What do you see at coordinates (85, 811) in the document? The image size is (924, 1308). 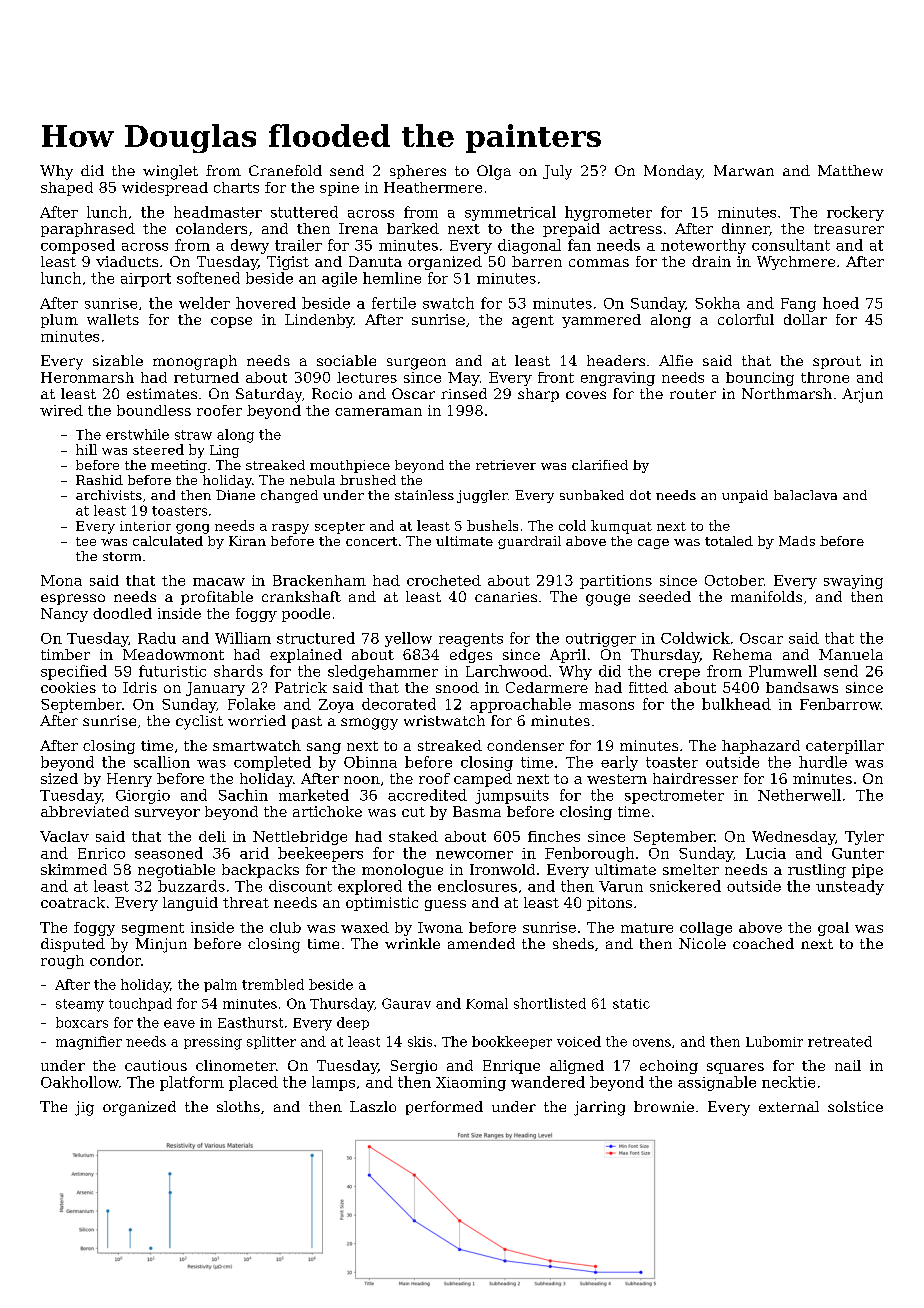 I see `abbreviated` at bounding box center [85, 811].
